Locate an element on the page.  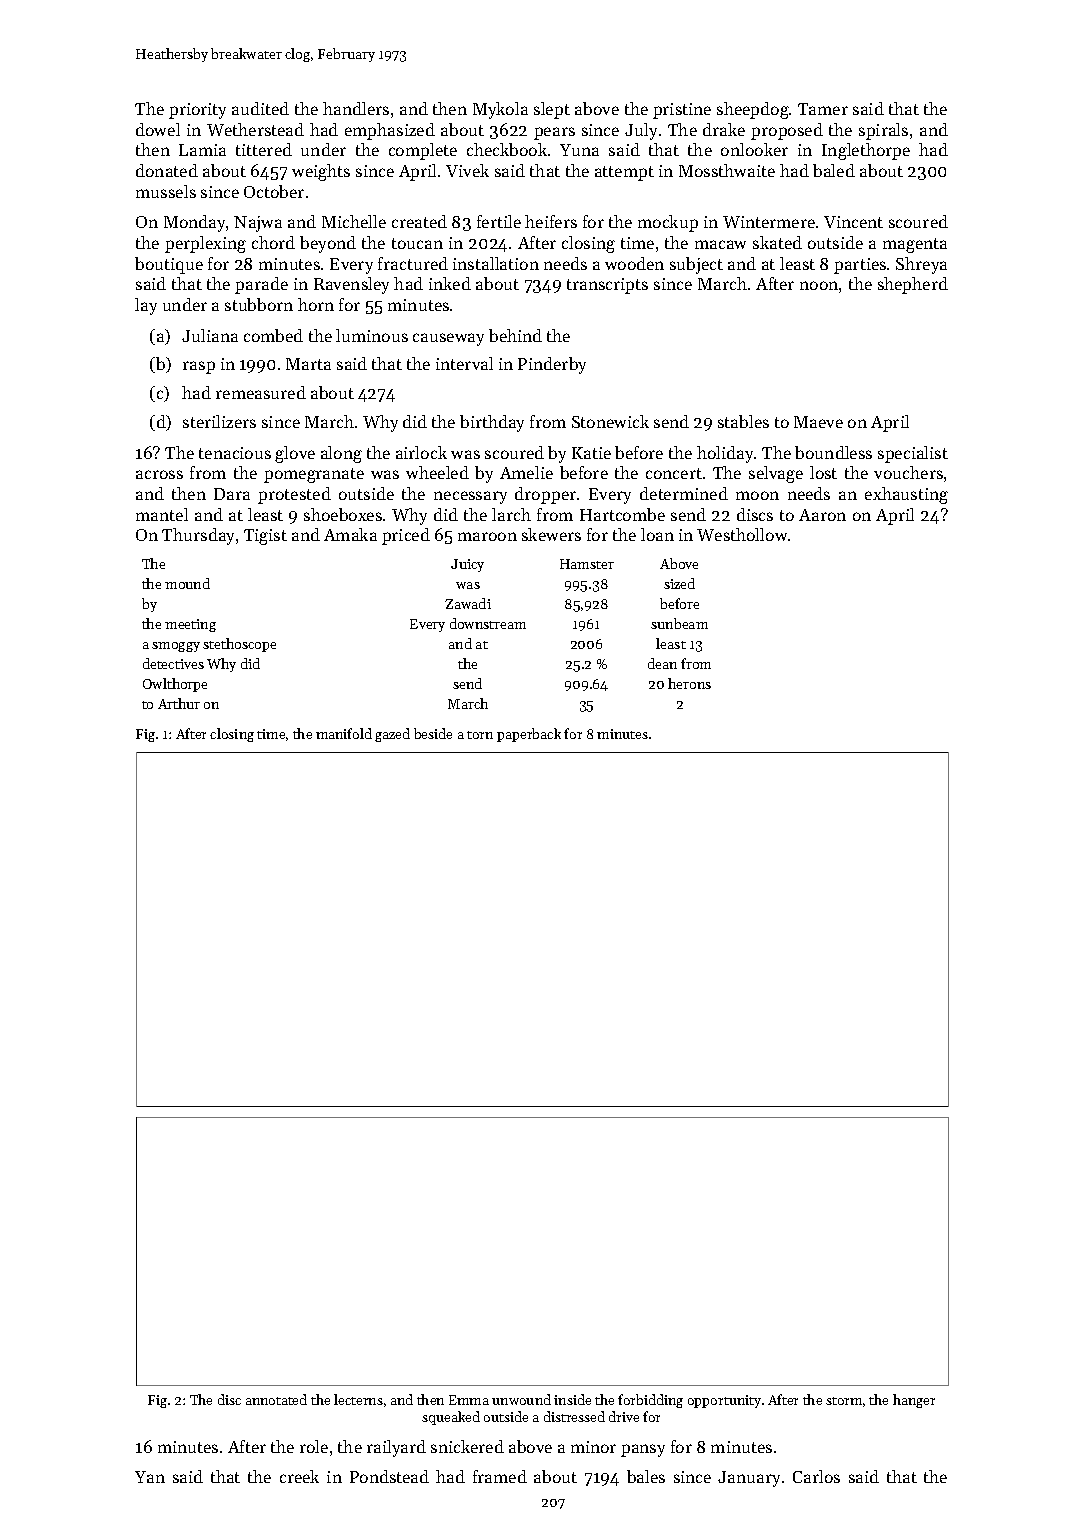
gazed is located at coordinates (392, 735).
